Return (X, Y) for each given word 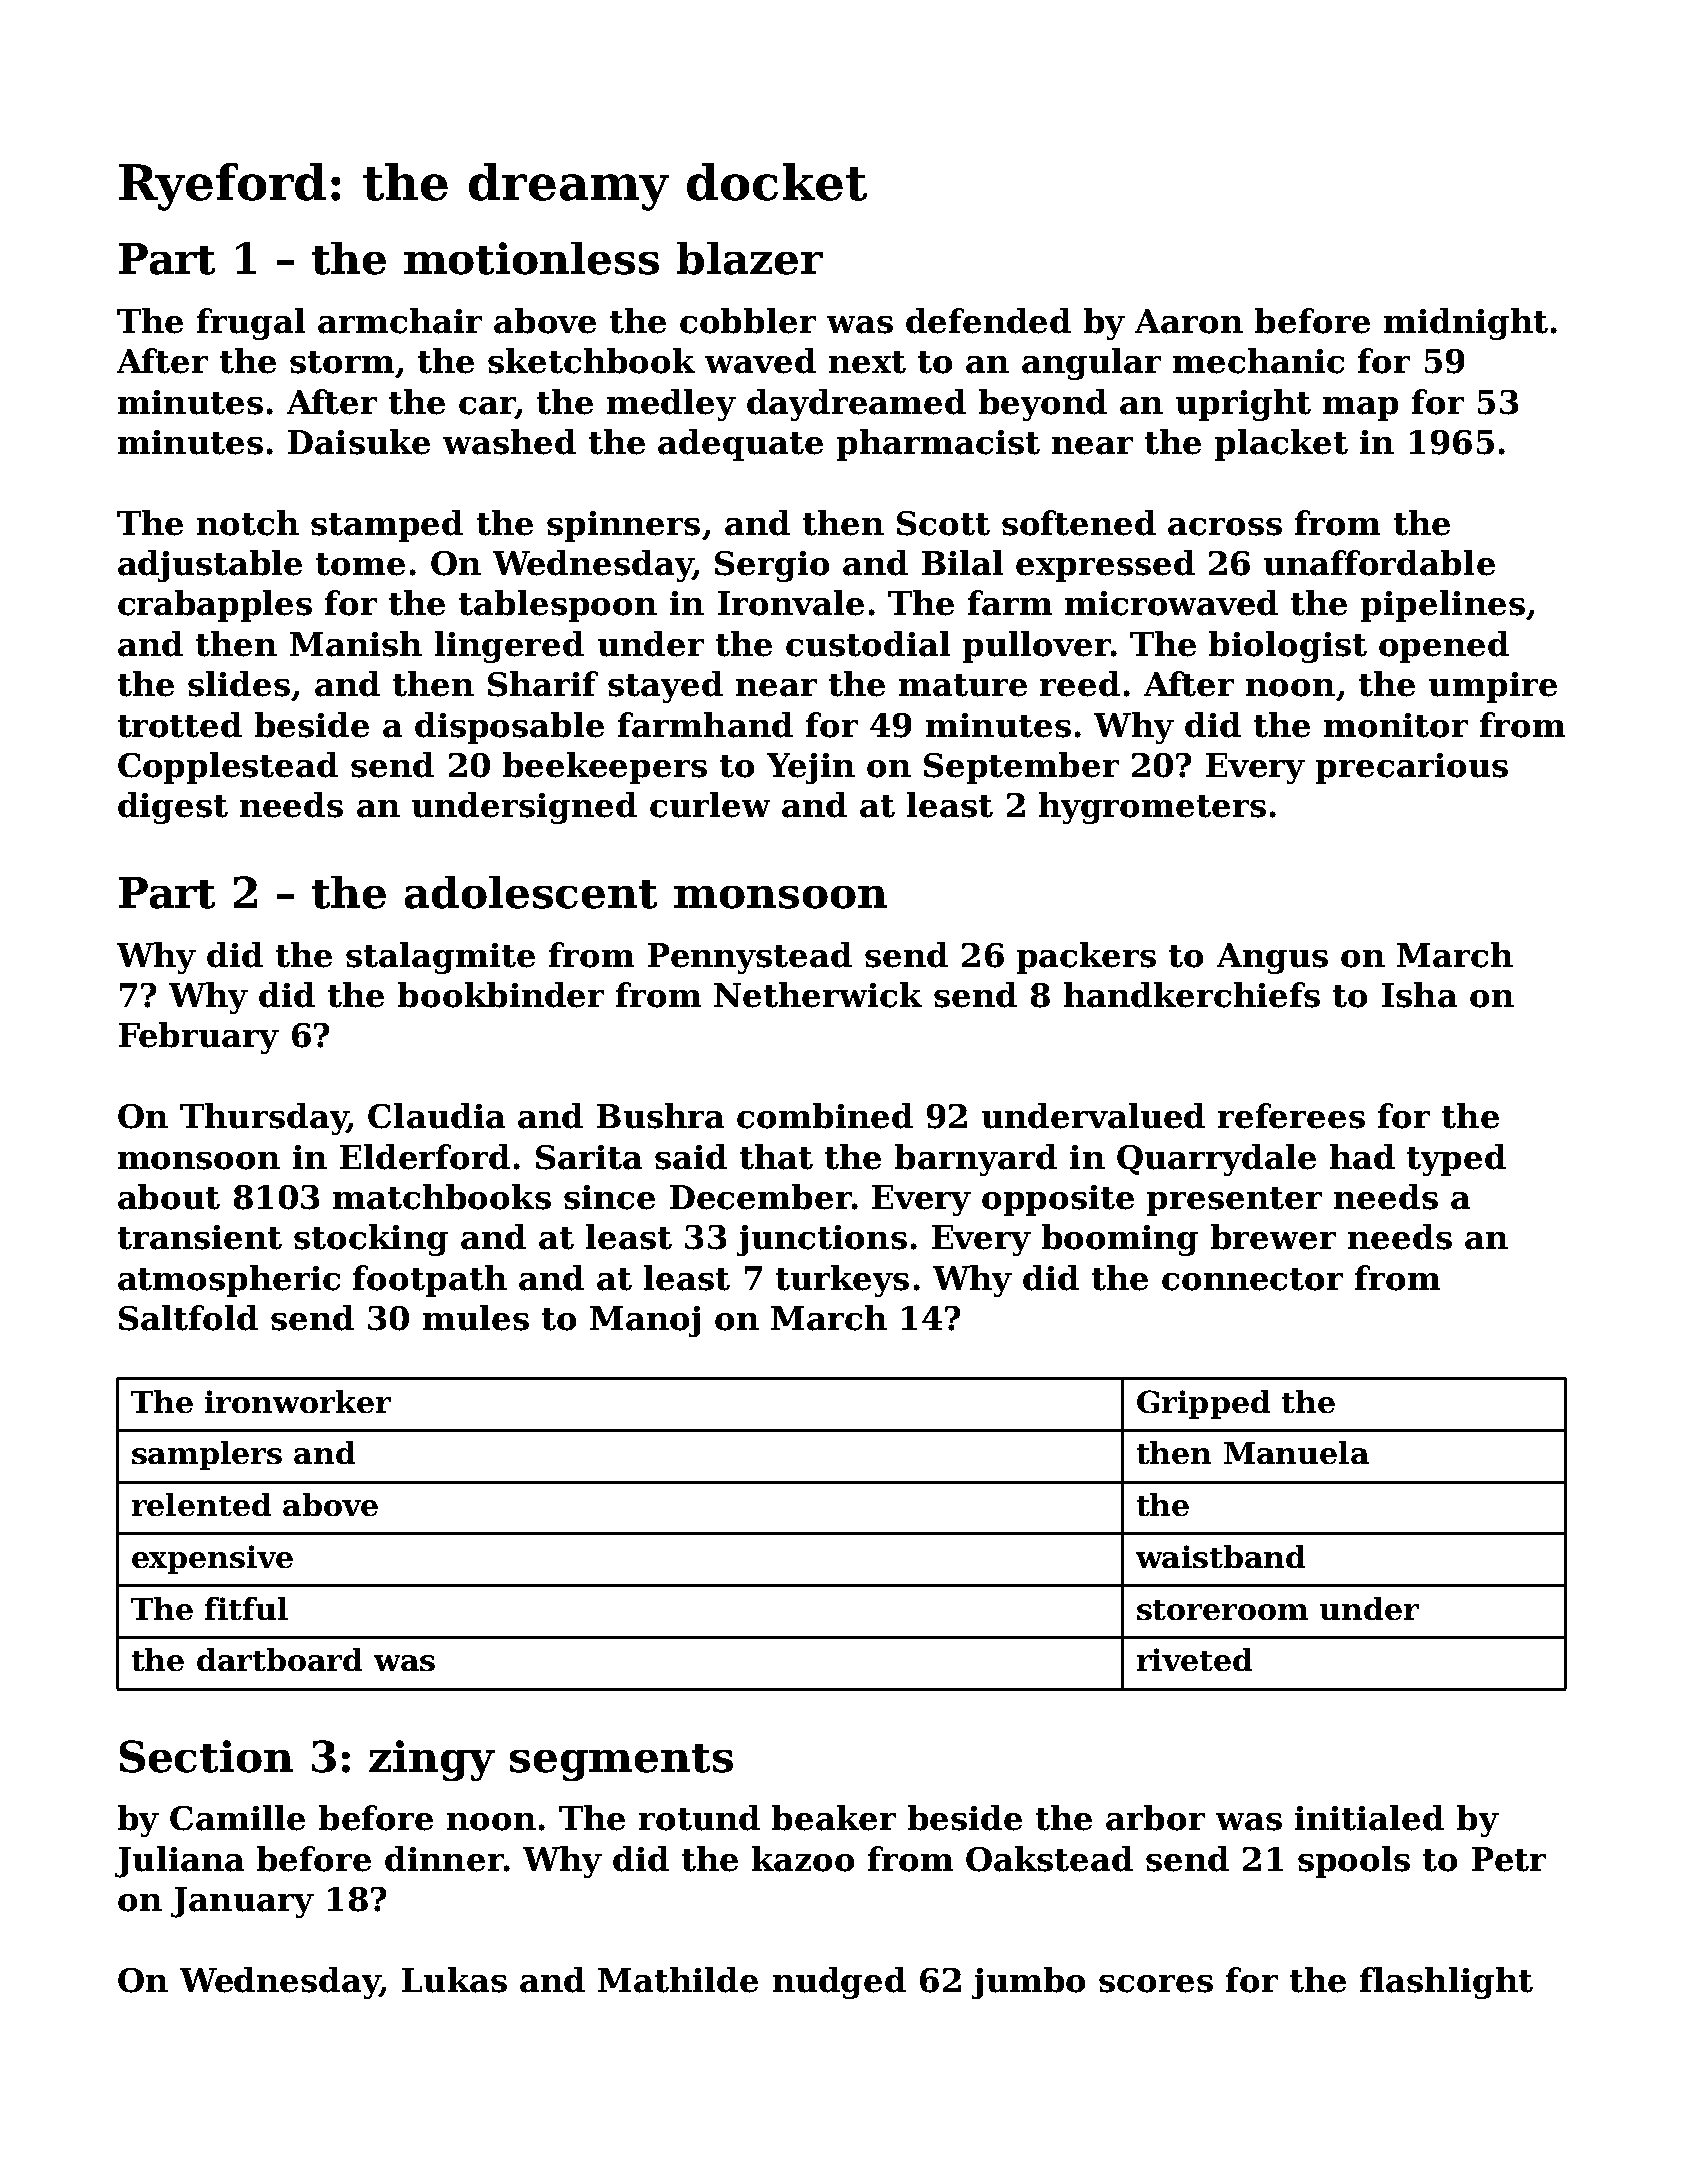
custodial (868, 644)
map (1360, 409)
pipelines (1443, 606)
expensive (212, 1559)
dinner (444, 1859)
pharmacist (938, 445)
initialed (1369, 1818)
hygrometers (1152, 808)
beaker (834, 1818)
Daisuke (359, 442)
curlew (710, 805)
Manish (356, 644)
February (199, 1038)
